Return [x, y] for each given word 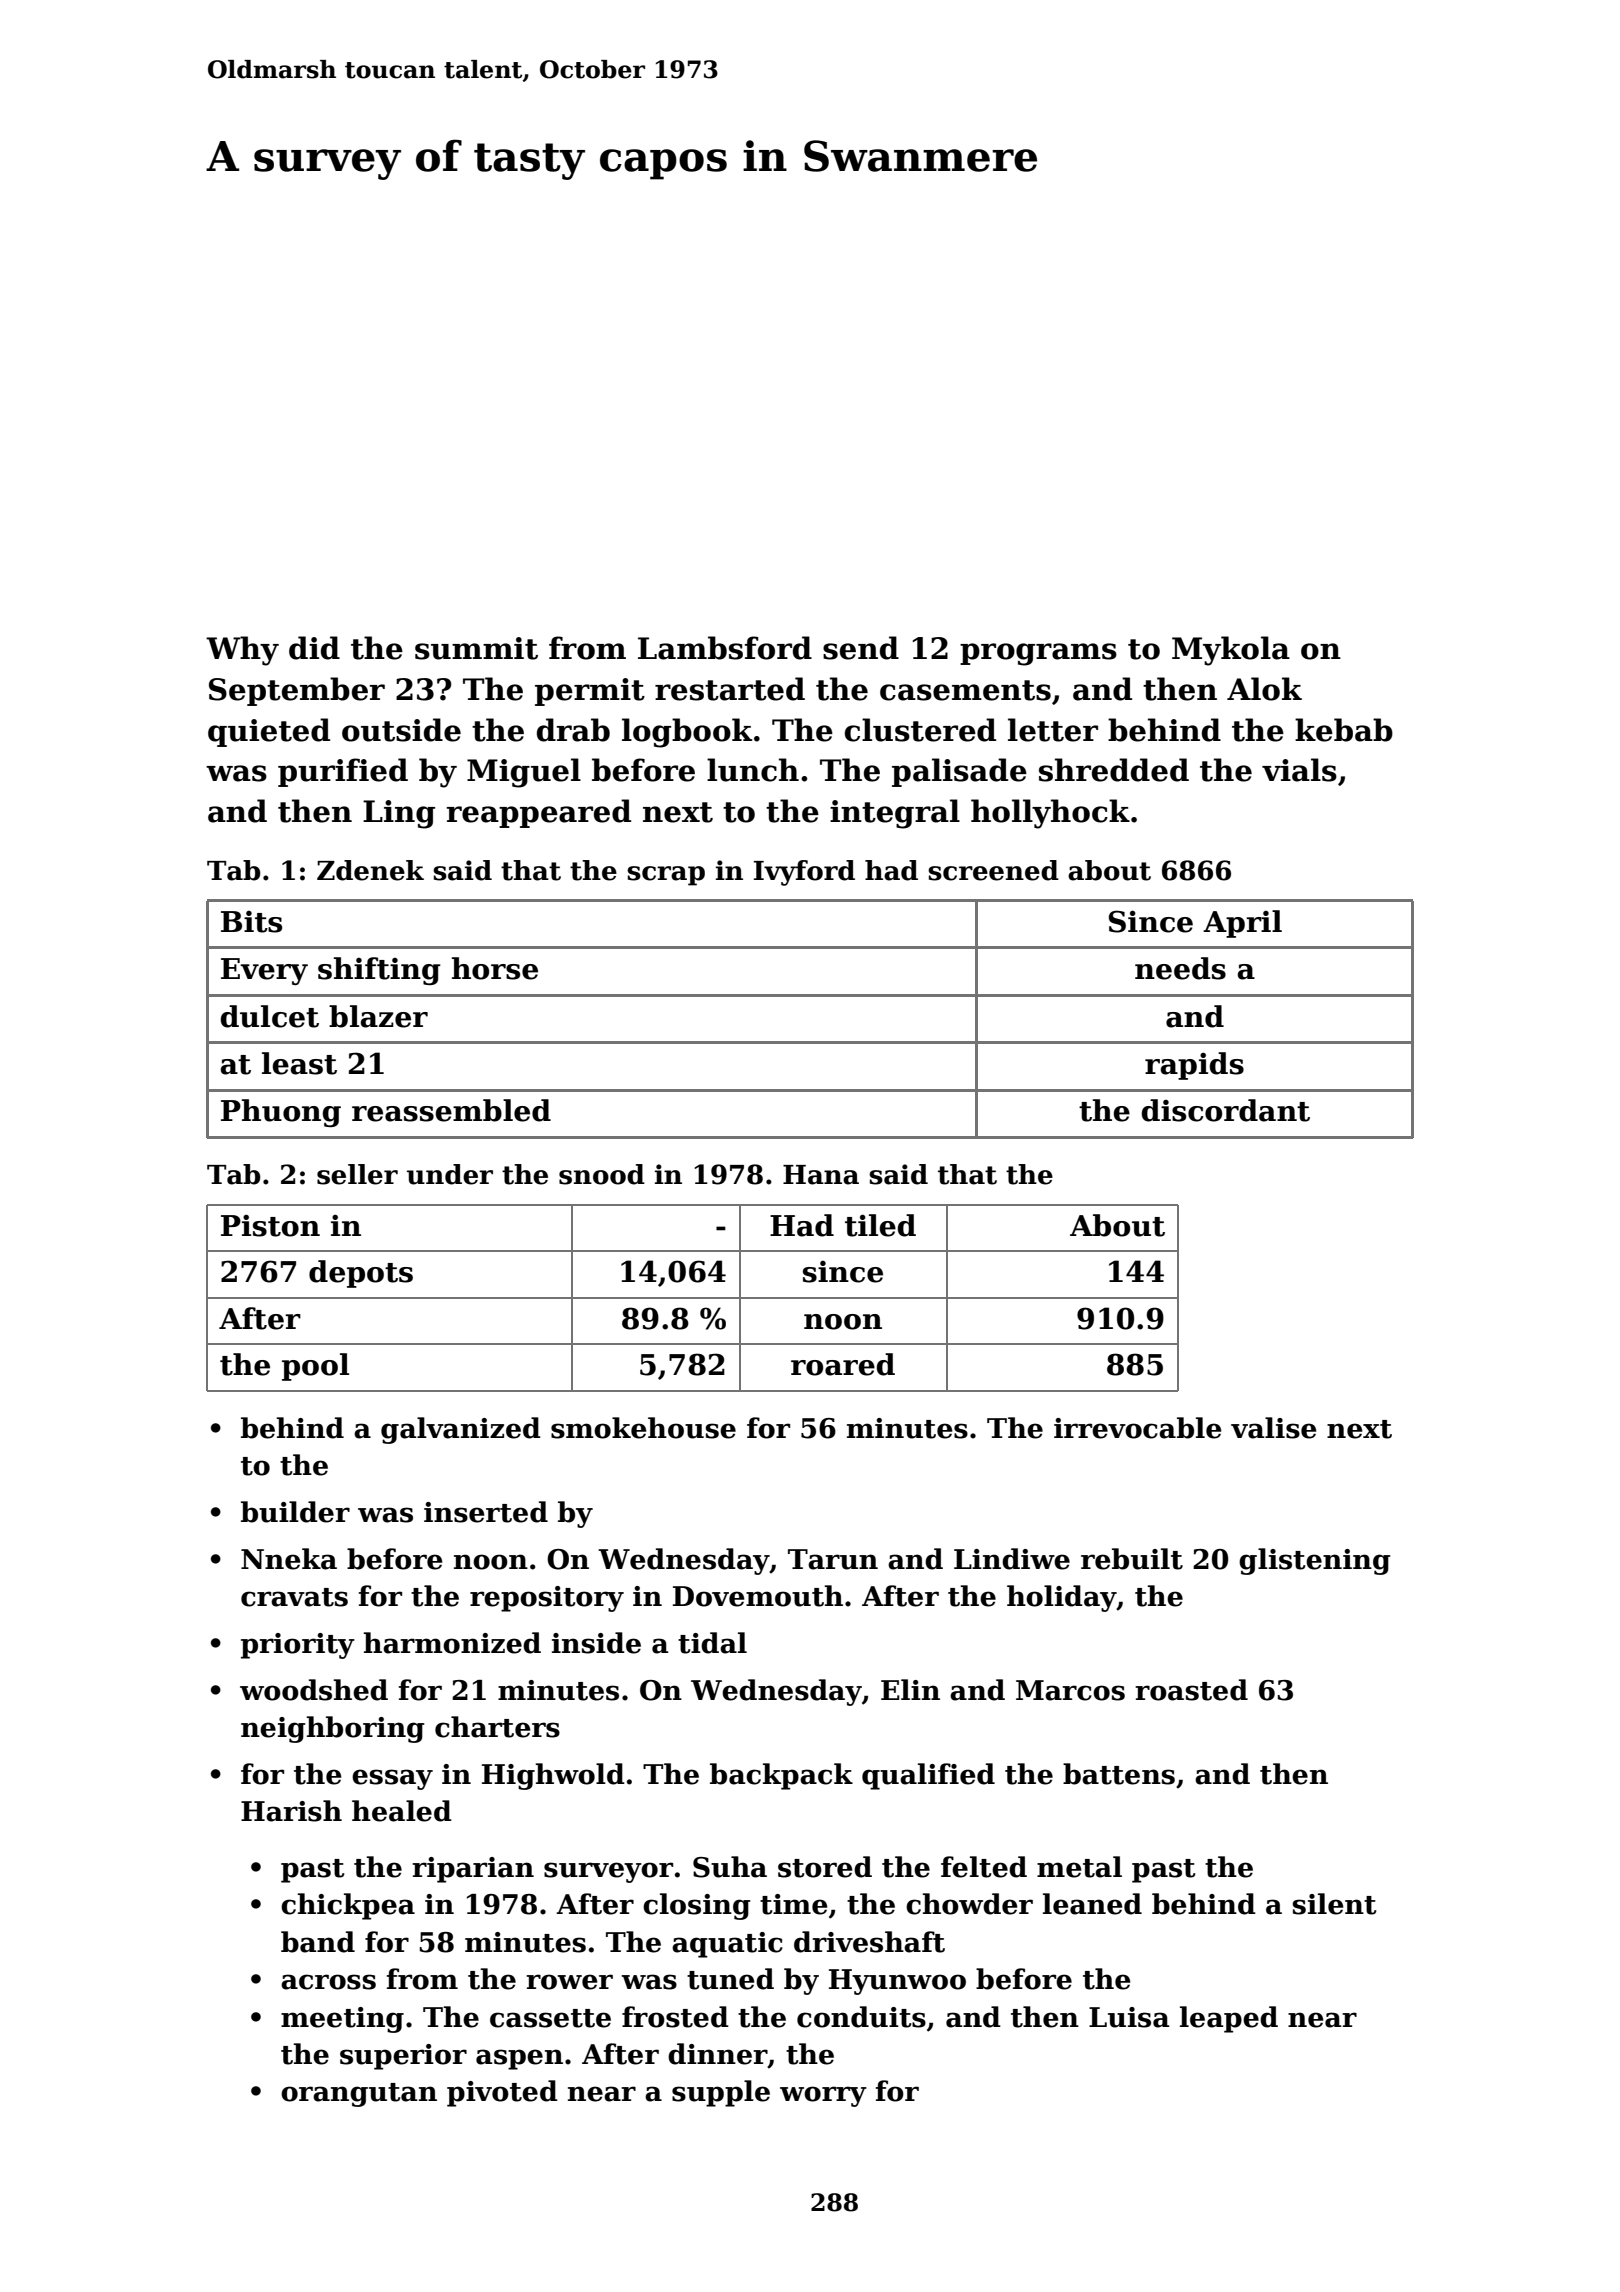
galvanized [461, 1430]
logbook [687, 733]
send [861, 648]
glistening [1314, 1561]
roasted [1191, 1690]
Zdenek [370, 870]
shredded [1114, 770]
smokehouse [643, 1428]
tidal [712, 1643]
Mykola [1231, 651]
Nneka [289, 1559]
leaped [1229, 2019]
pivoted [502, 2093]
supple [721, 2093]
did [314, 648]
